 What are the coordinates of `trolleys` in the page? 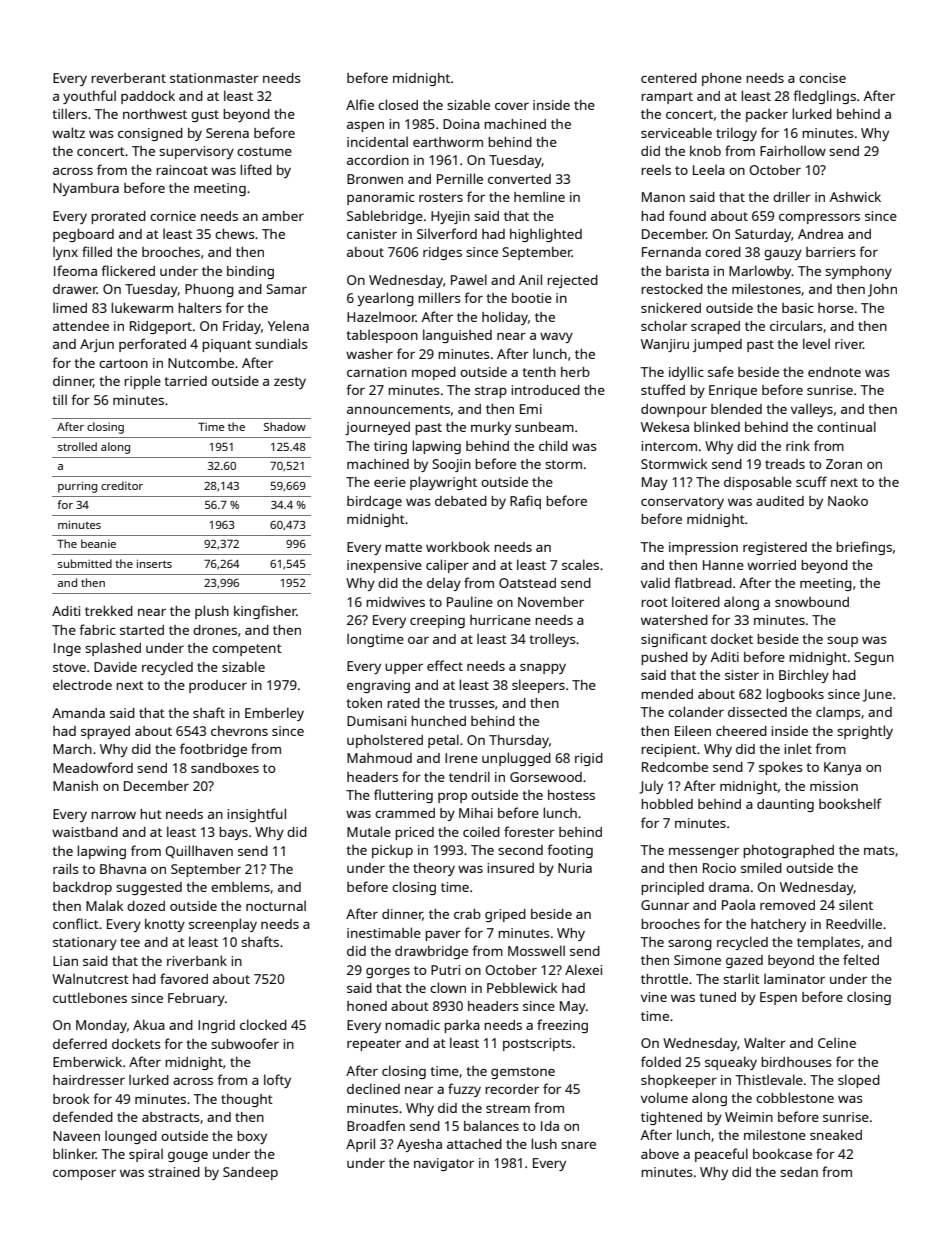 It's located at (552, 640).
